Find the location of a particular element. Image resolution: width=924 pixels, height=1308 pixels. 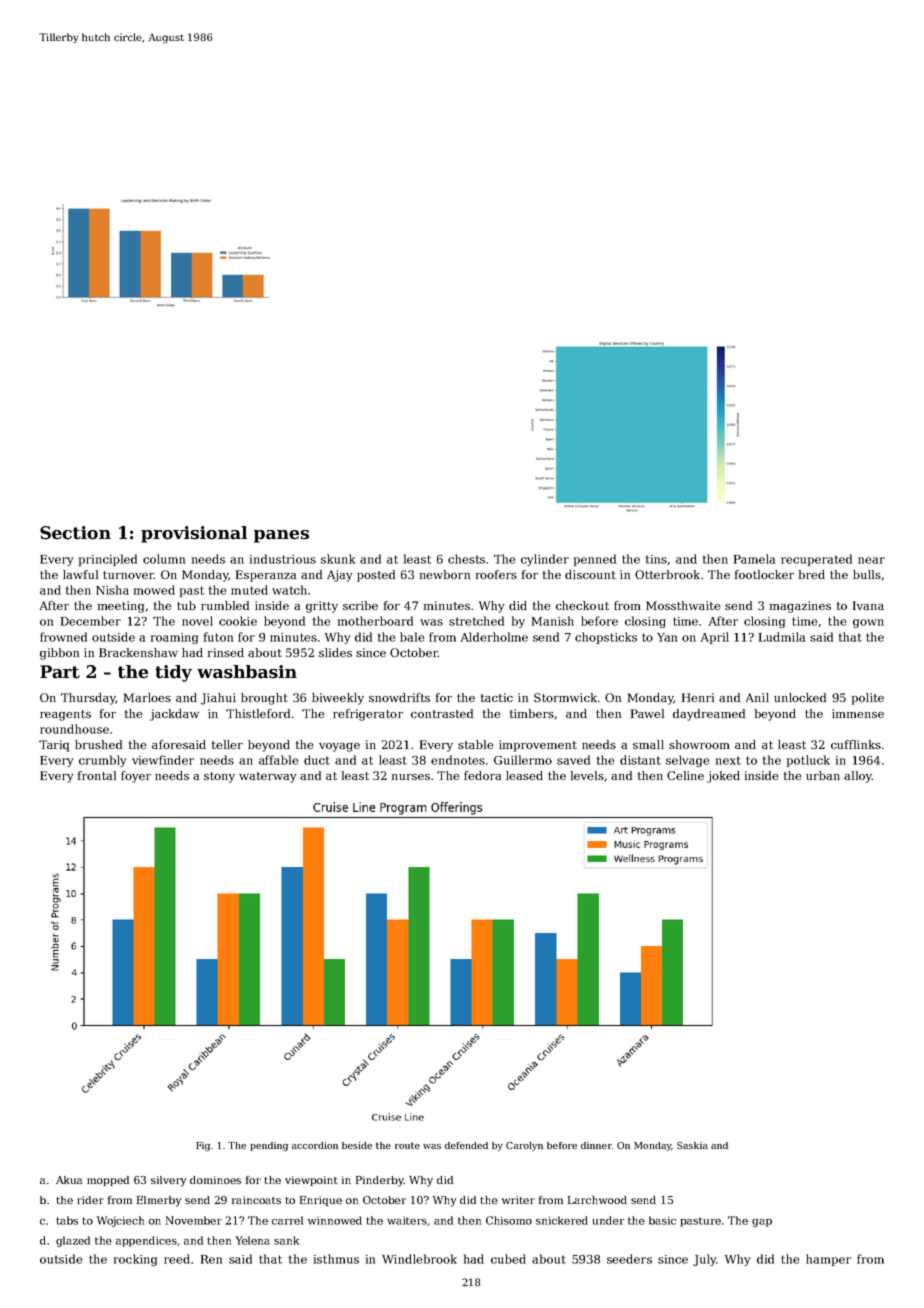

polite is located at coordinates (868, 699).
